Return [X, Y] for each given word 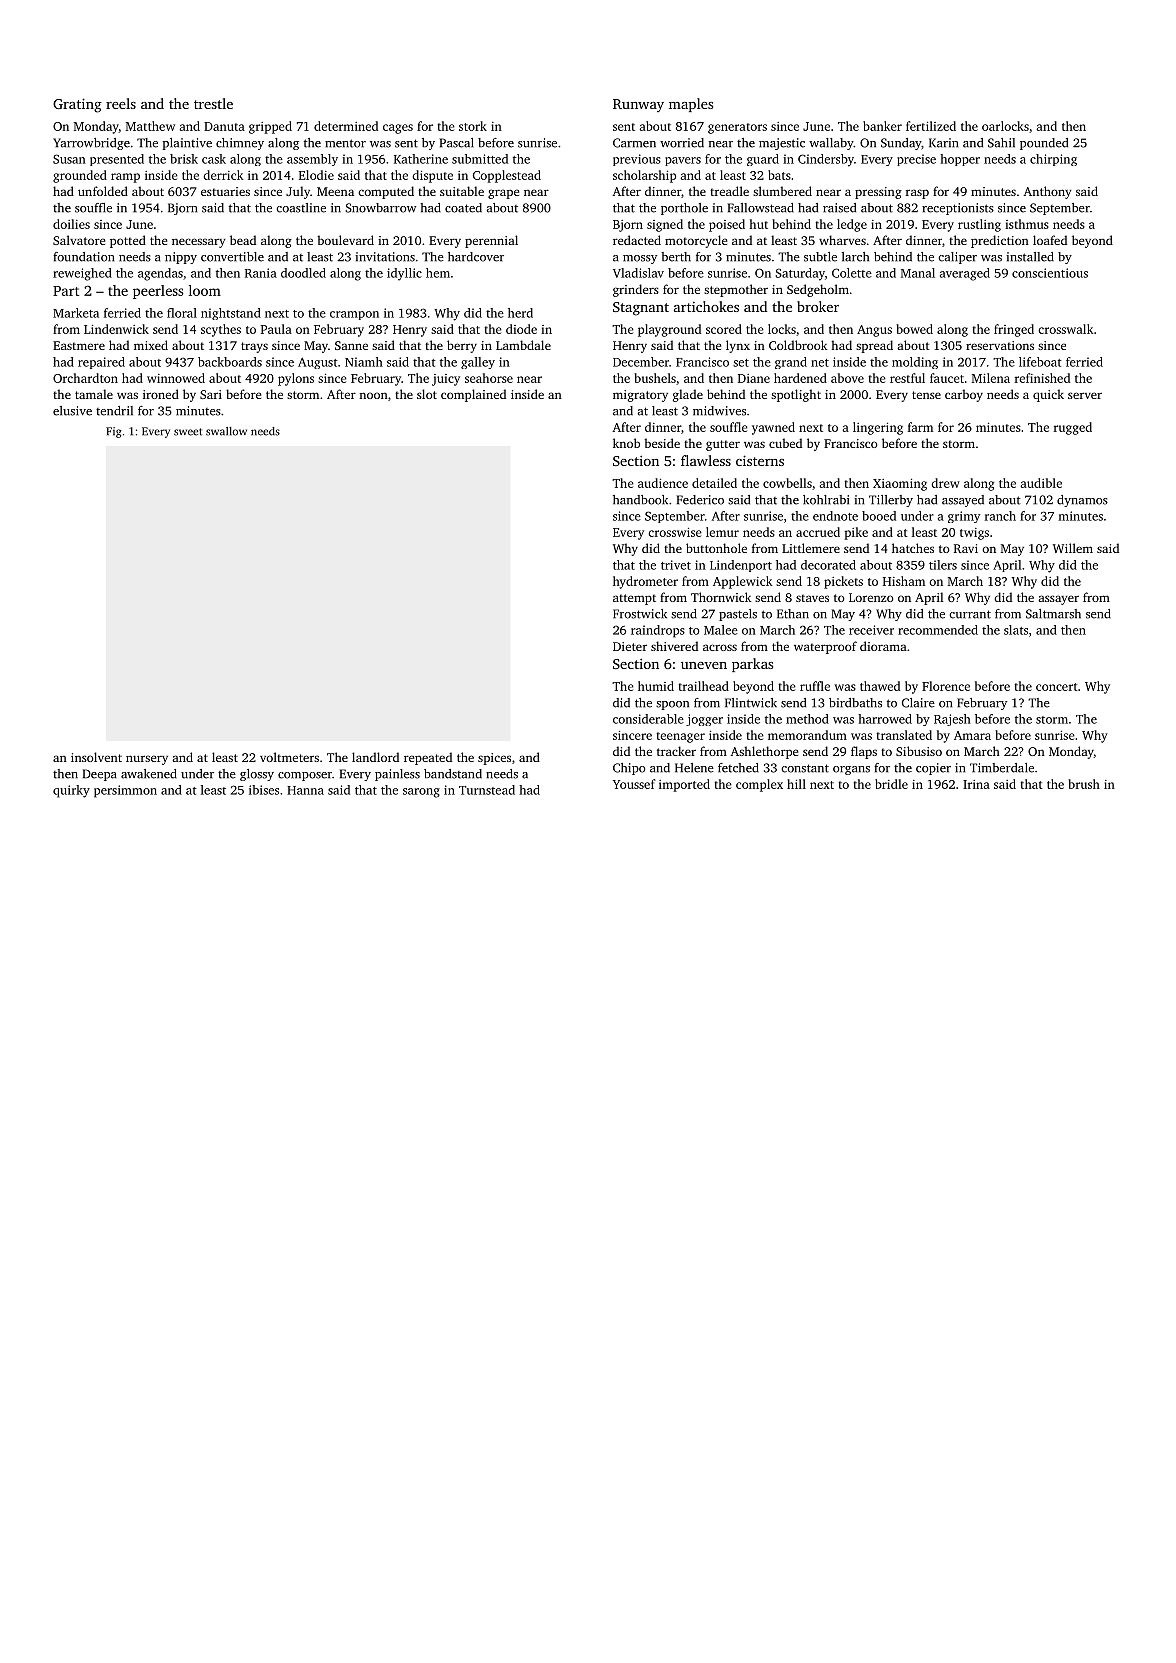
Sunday [901, 144]
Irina [976, 784]
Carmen [634, 143]
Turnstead [487, 790]
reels [121, 103]
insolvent [96, 757]
